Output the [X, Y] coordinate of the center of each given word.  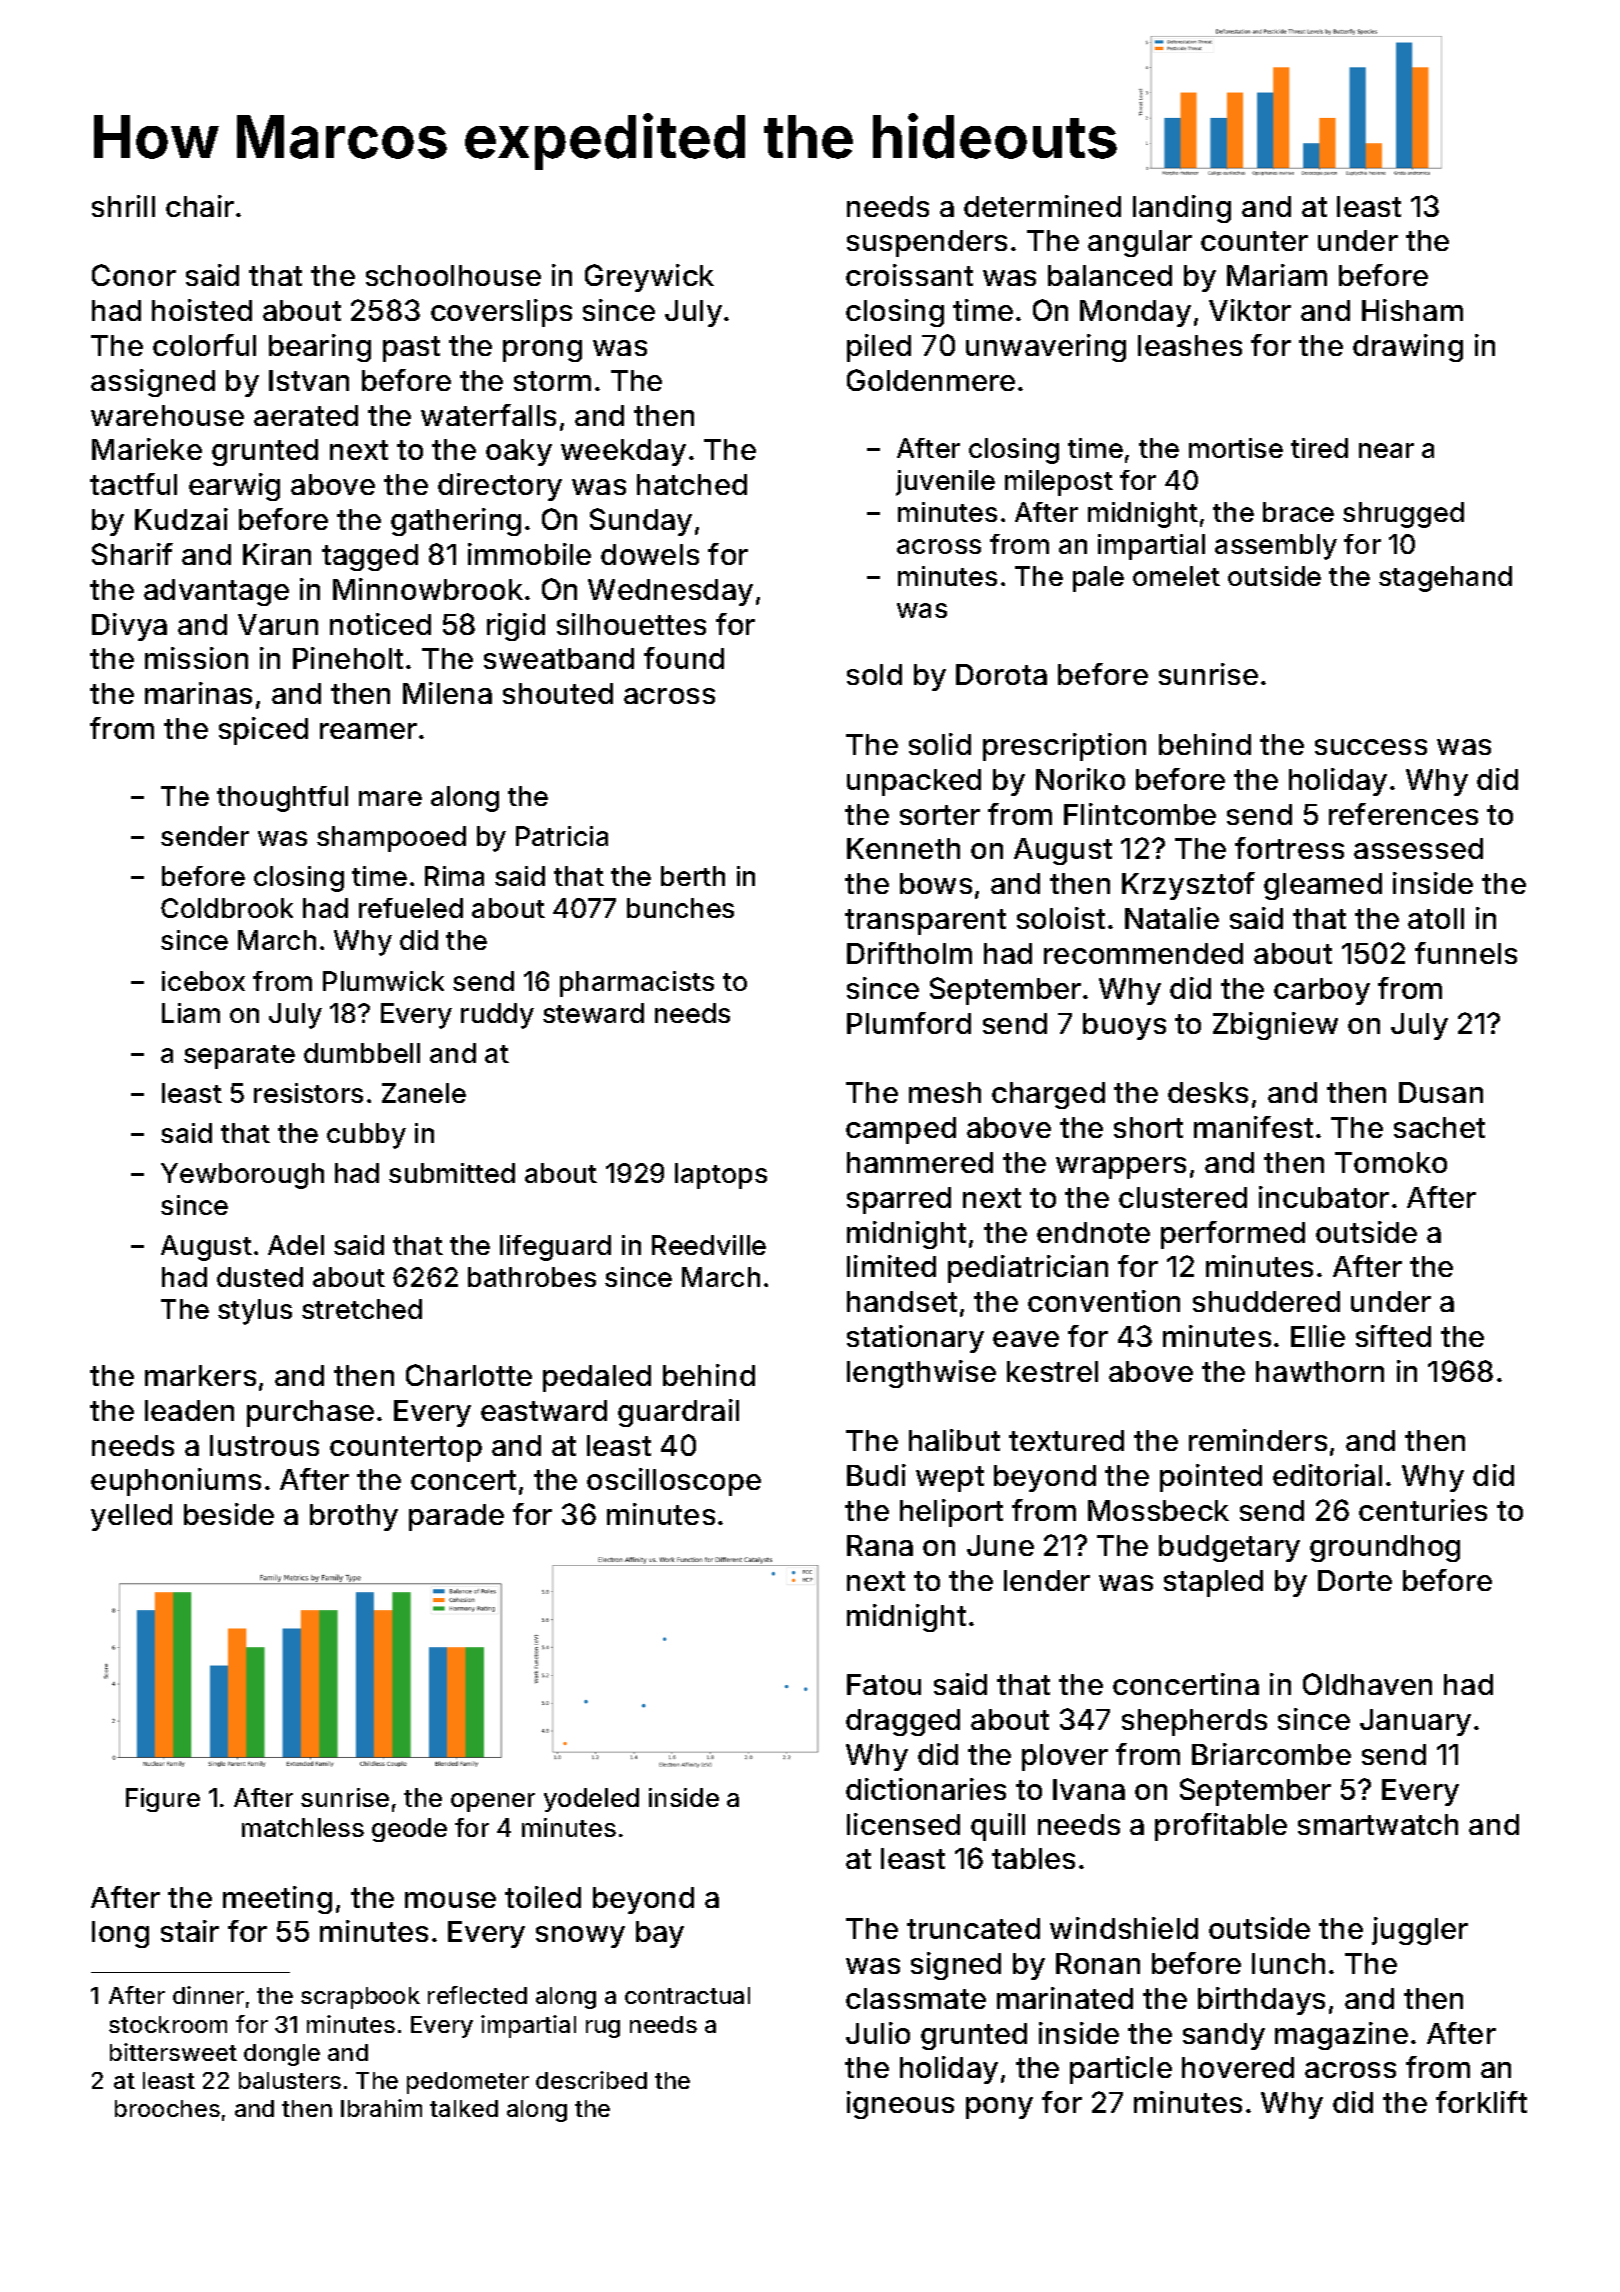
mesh [945, 1092]
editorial [1327, 1475]
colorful [204, 345]
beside [229, 1514]
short [1148, 1127]
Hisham [1412, 310]
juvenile [945, 483]
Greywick [649, 278]
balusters [290, 2080]
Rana [880, 1545]
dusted [260, 1277]
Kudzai [181, 519]
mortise [1236, 448]
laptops [721, 1176]
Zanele [424, 1093]
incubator [1324, 1197]
